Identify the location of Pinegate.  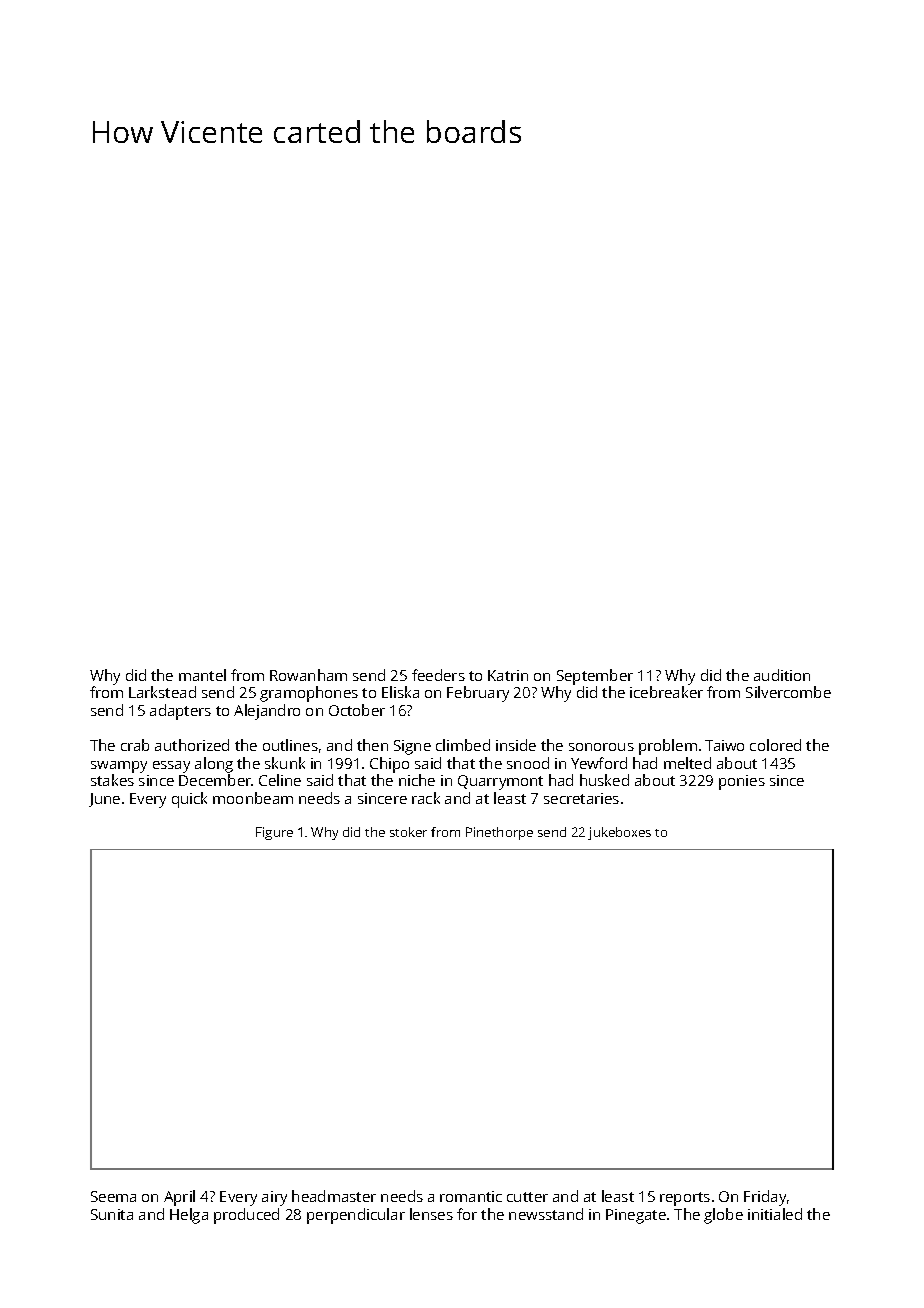
(636, 1216).
